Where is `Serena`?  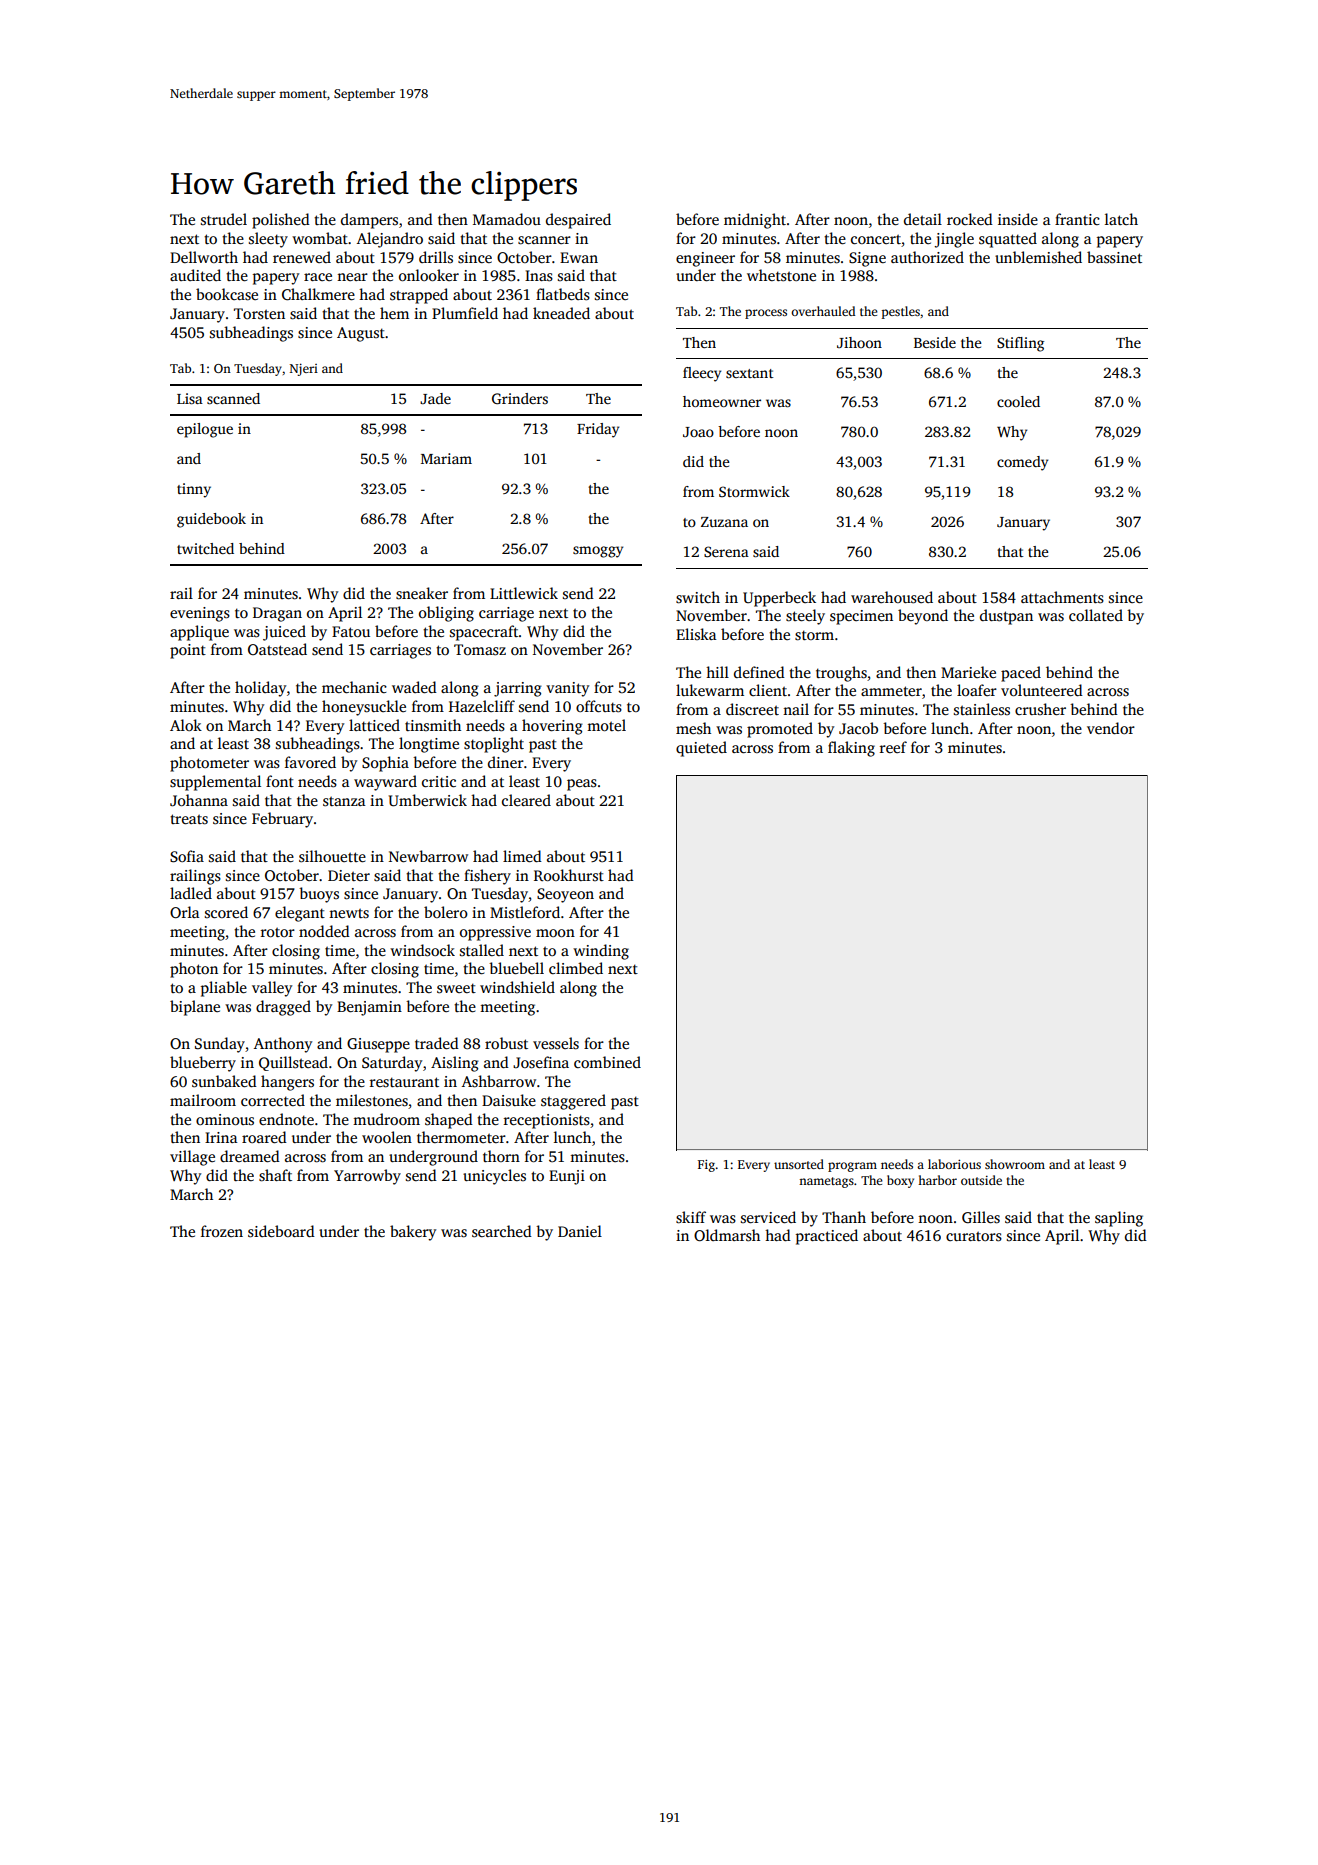
Serena is located at coordinates (726, 551).
